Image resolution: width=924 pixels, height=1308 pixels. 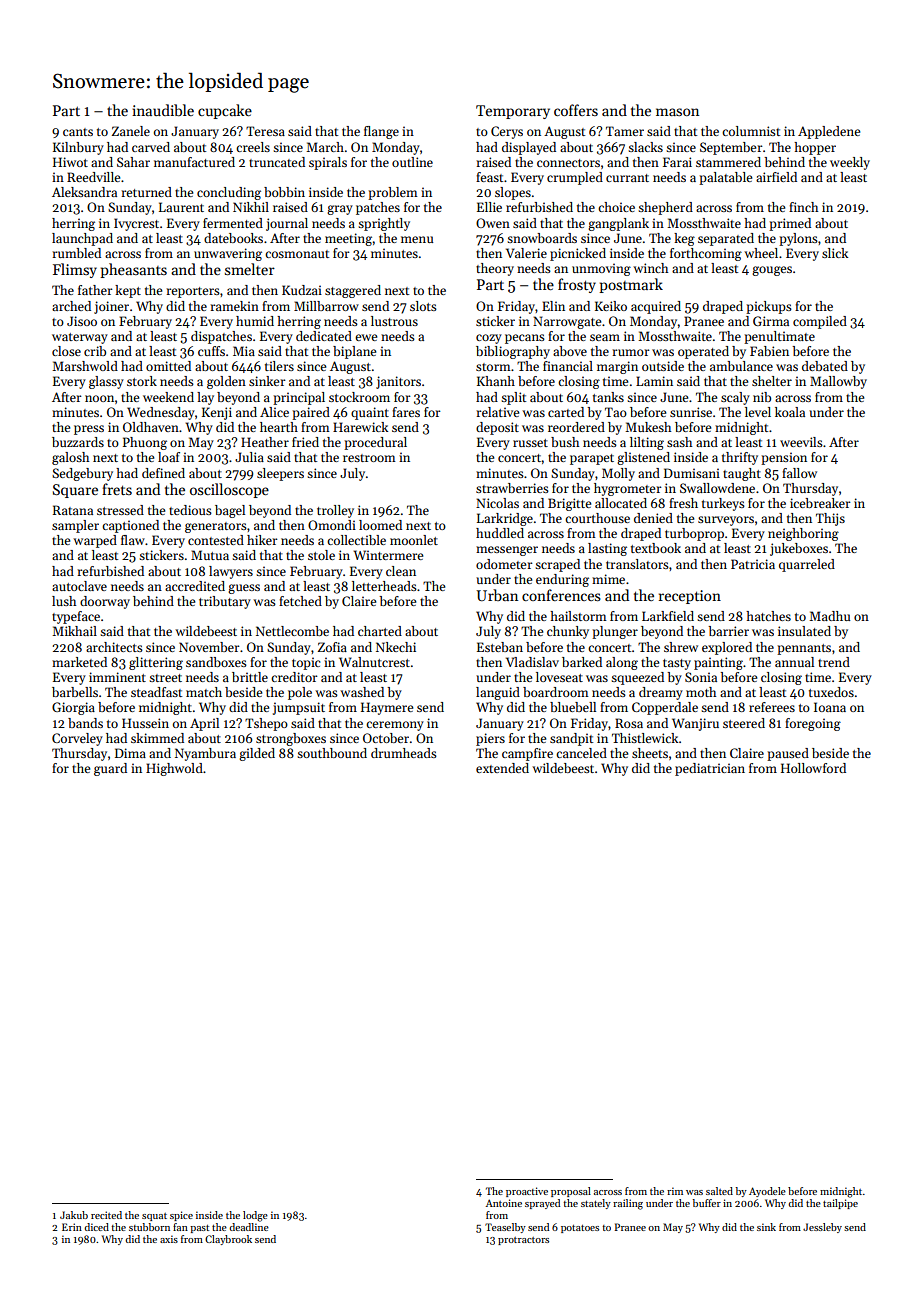 What do you see at coordinates (120, 510) in the screenshot?
I see `stressed` at bounding box center [120, 510].
